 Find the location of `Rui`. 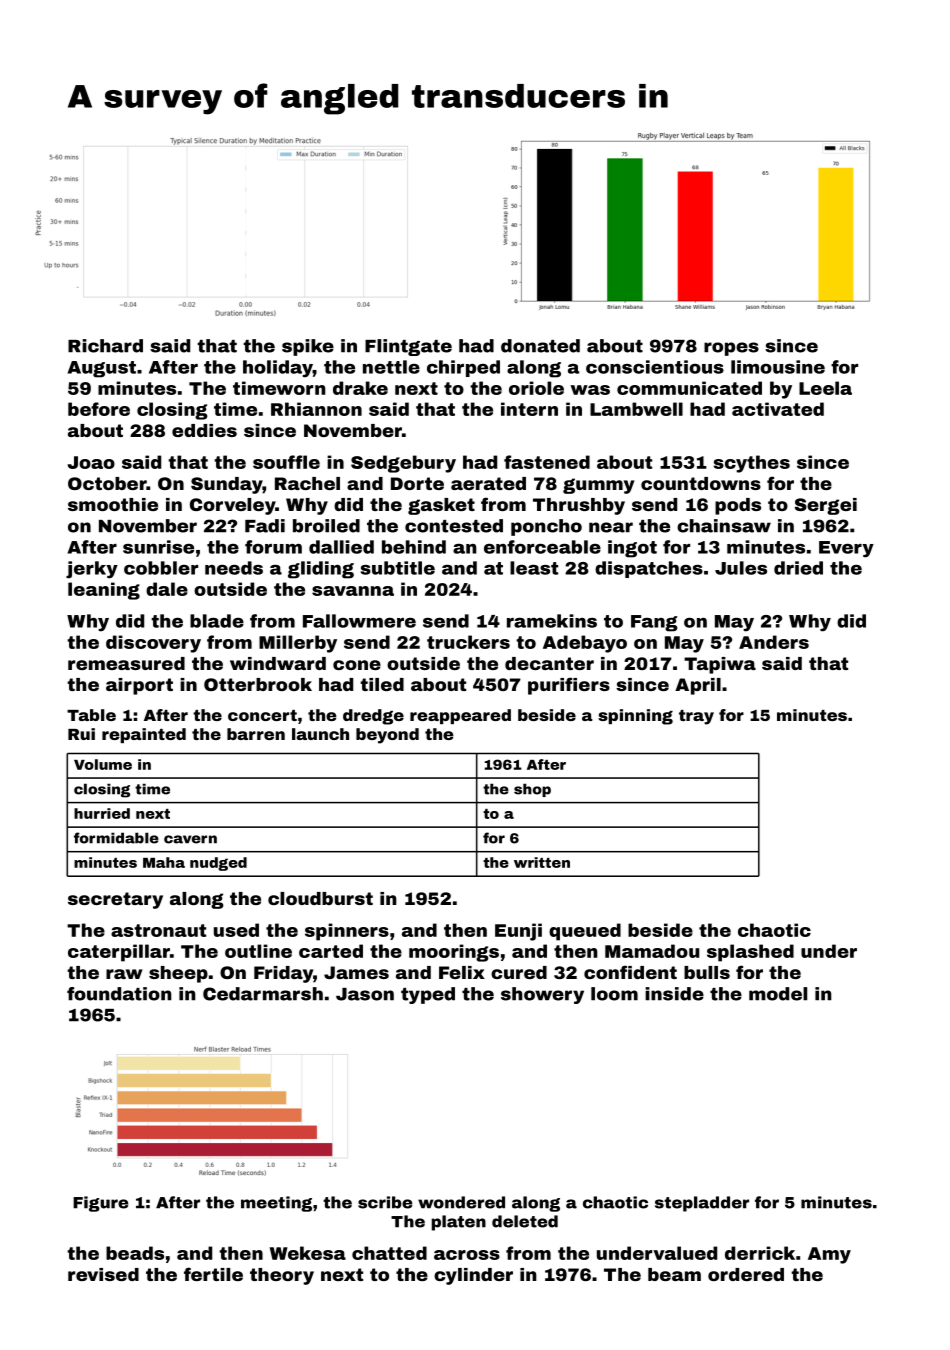

Rui is located at coordinates (81, 734).
